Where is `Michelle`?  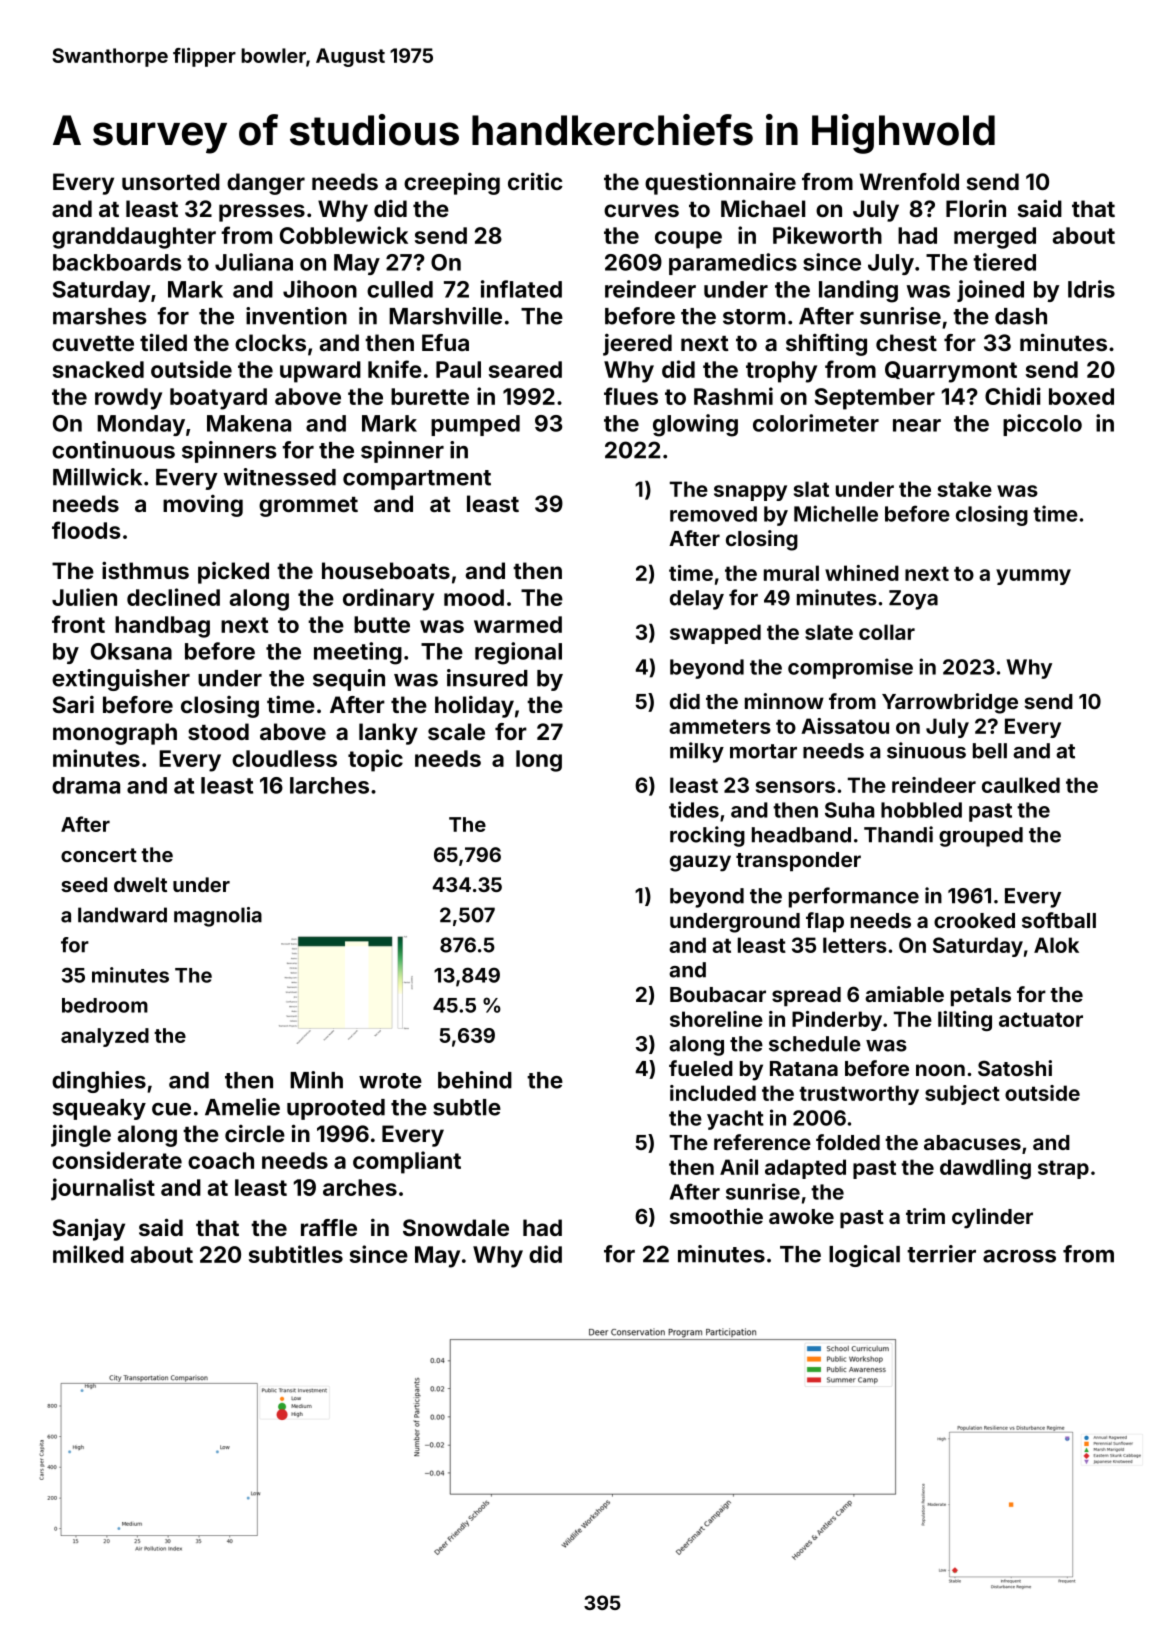
Michelle is located at coordinates (836, 513).
